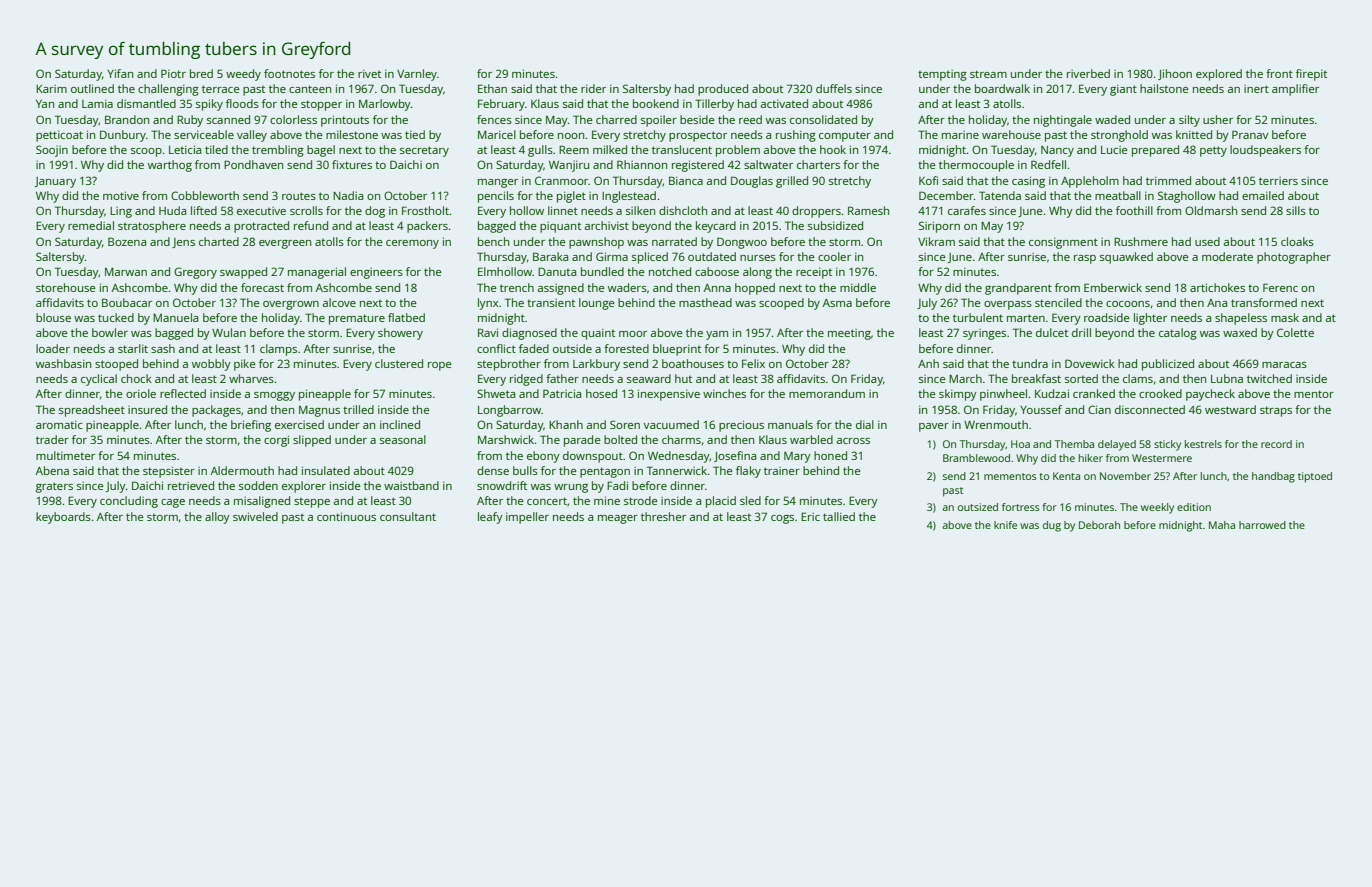 This page has height=887, width=1372. What do you see at coordinates (1295, 332) in the page?
I see `Colette` at bounding box center [1295, 332].
